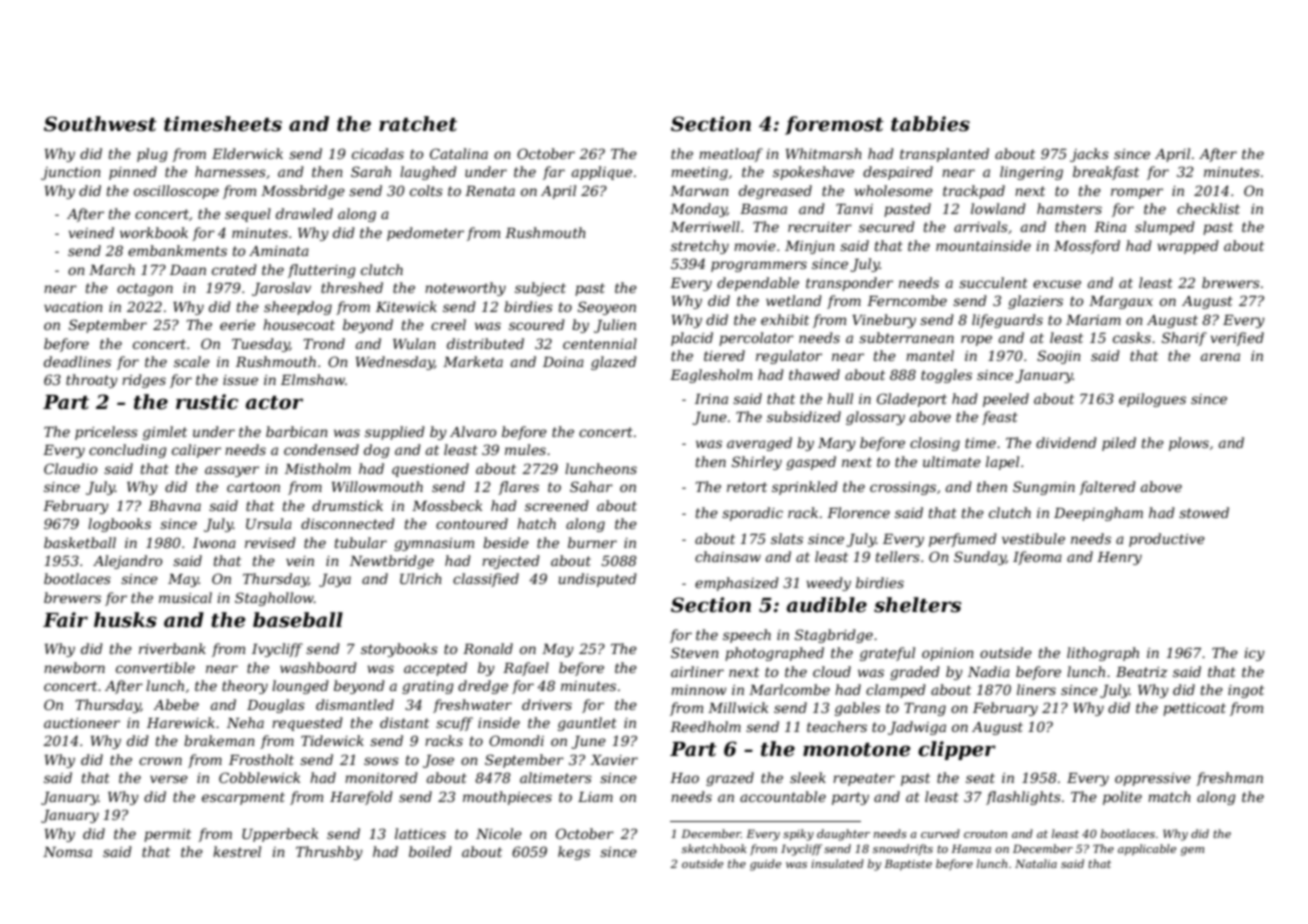 This page has width=1308, height=924. I want to click on tabbies, so click(930, 124).
